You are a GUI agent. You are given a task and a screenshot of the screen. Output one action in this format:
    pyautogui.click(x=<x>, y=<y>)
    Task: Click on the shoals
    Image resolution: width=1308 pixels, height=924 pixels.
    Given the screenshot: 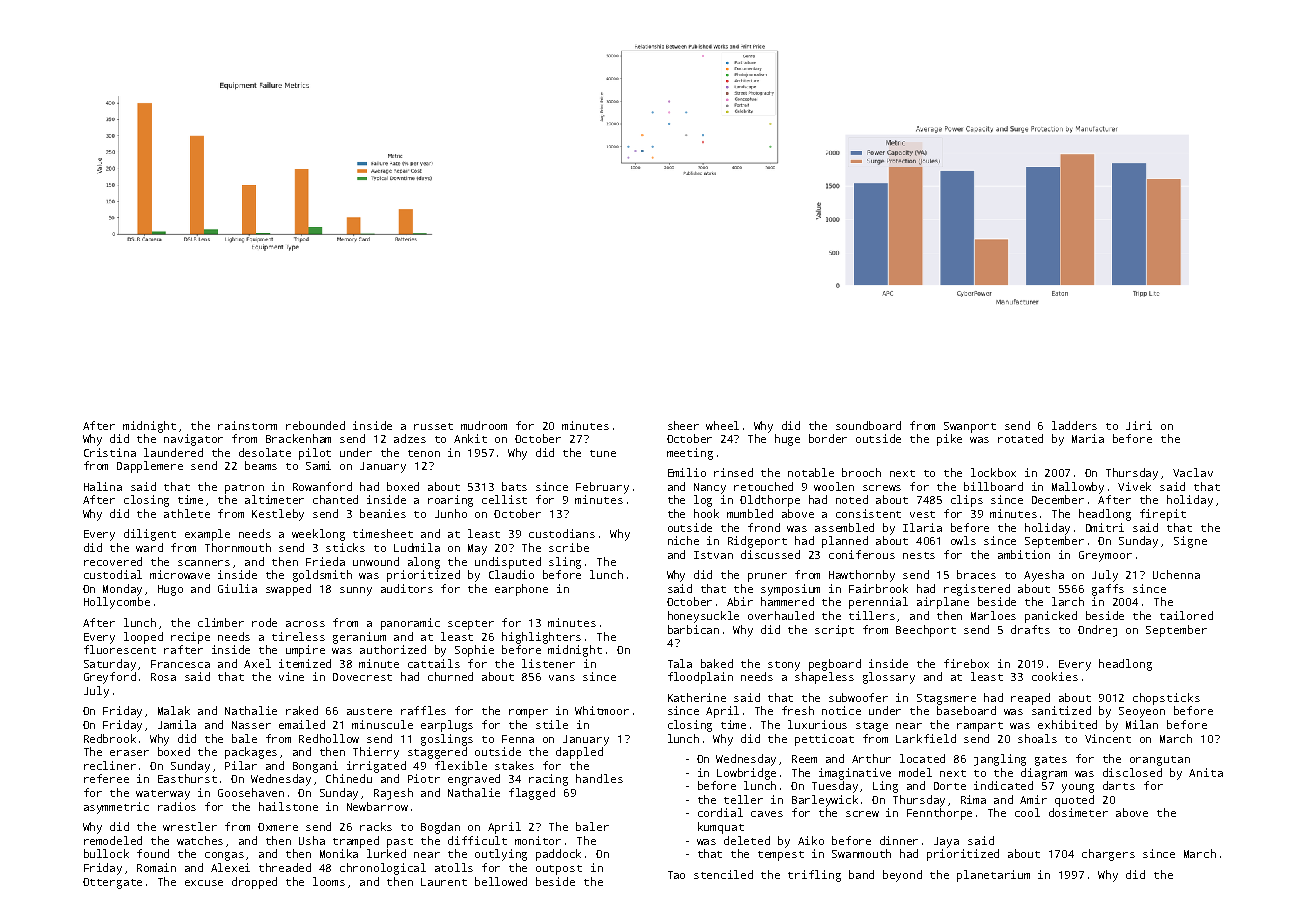 What is the action you would take?
    pyautogui.click(x=1037, y=738)
